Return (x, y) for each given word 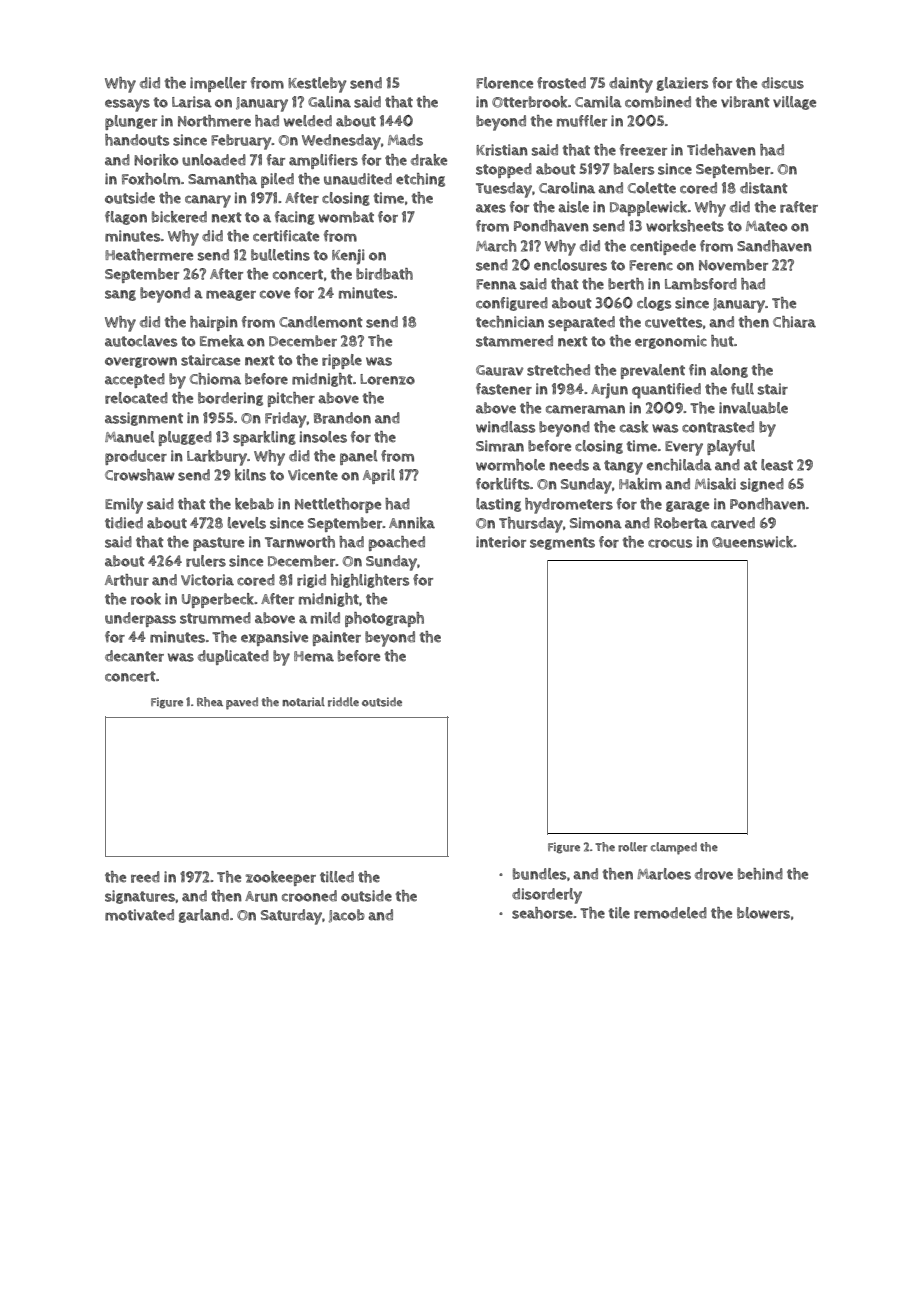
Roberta (681, 523)
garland (204, 916)
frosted (561, 83)
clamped (674, 848)
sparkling (264, 438)
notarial (303, 702)
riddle (343, 702)
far (276, 160)
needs (569, 465)
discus (783, 83)
